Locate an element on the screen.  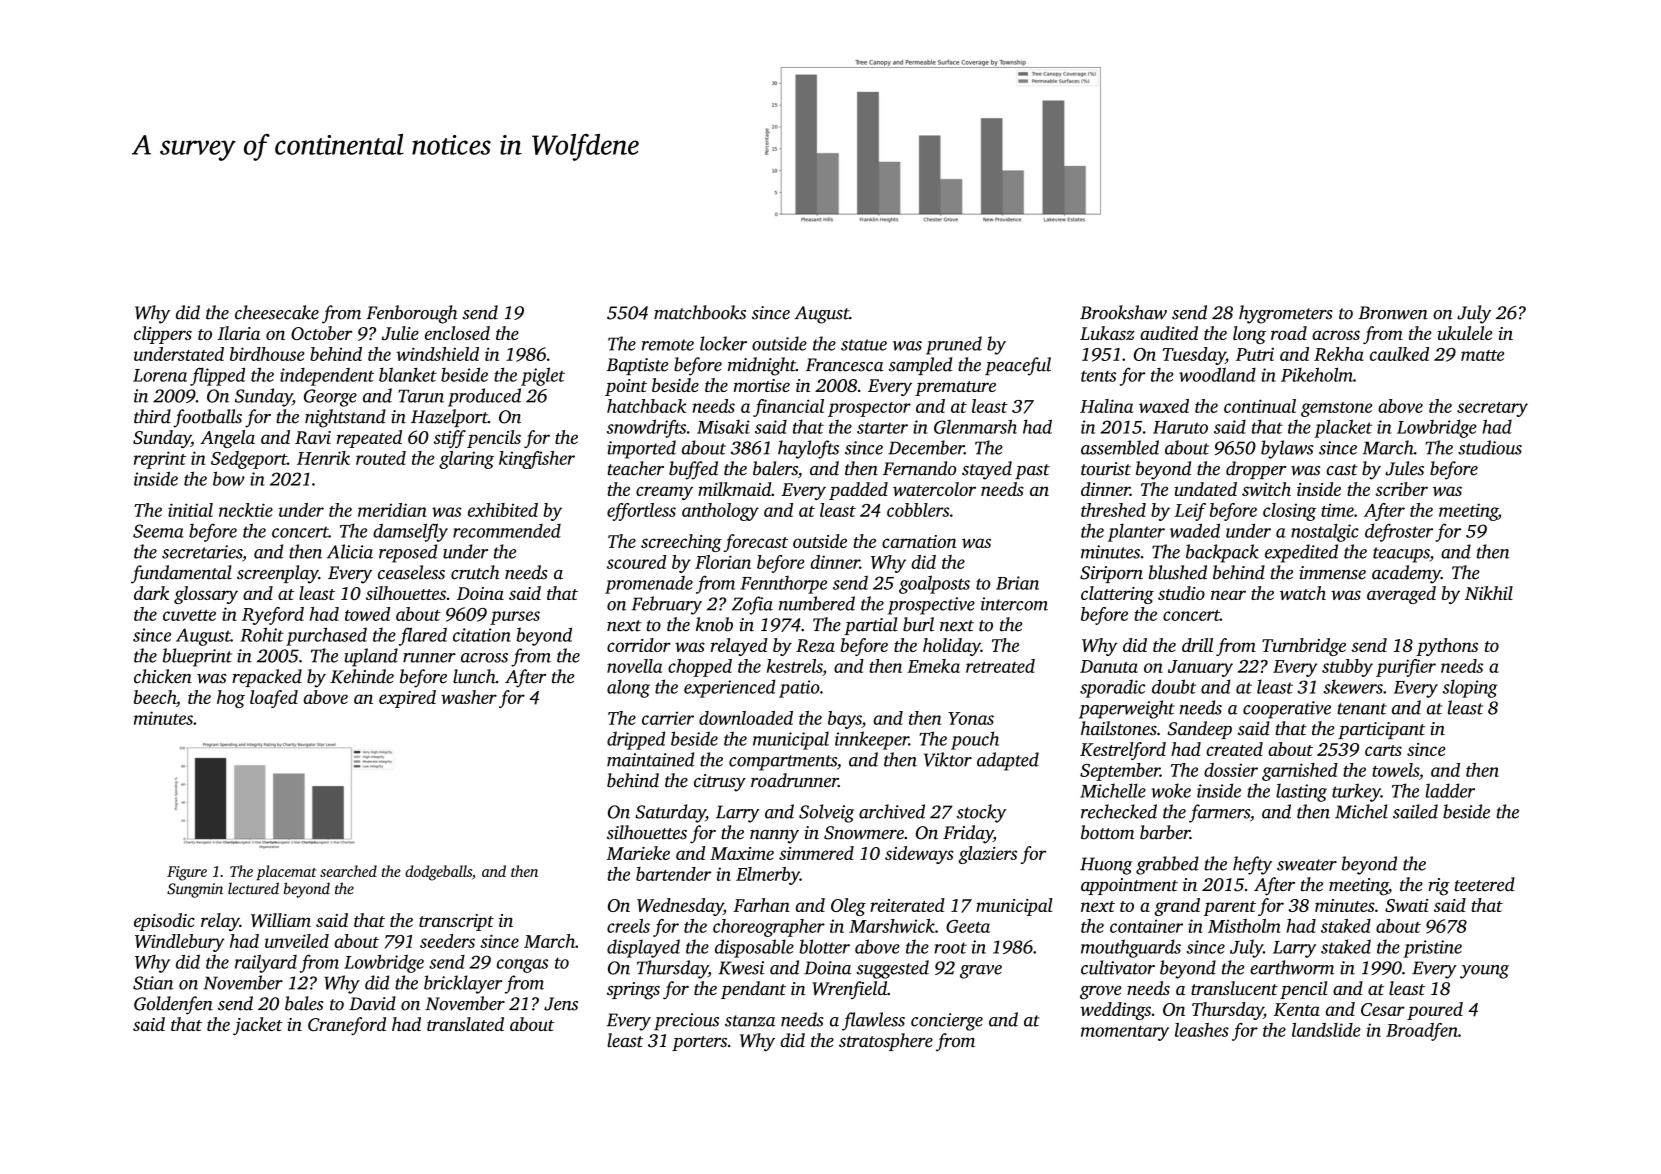
upland is located at coordinates (371, 657).
